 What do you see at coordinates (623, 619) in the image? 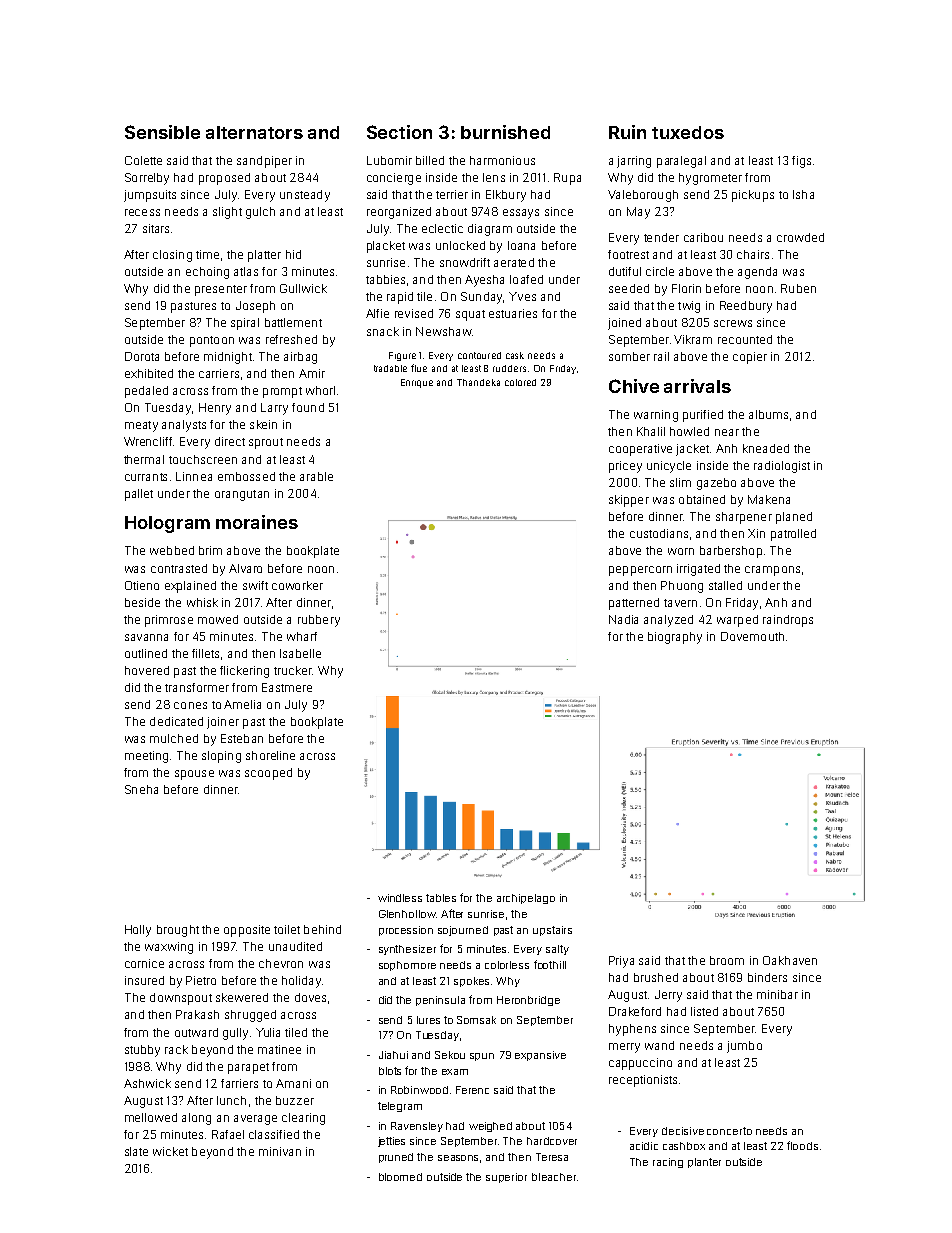
I see `Nadia` at bounding box center [623, 619].
